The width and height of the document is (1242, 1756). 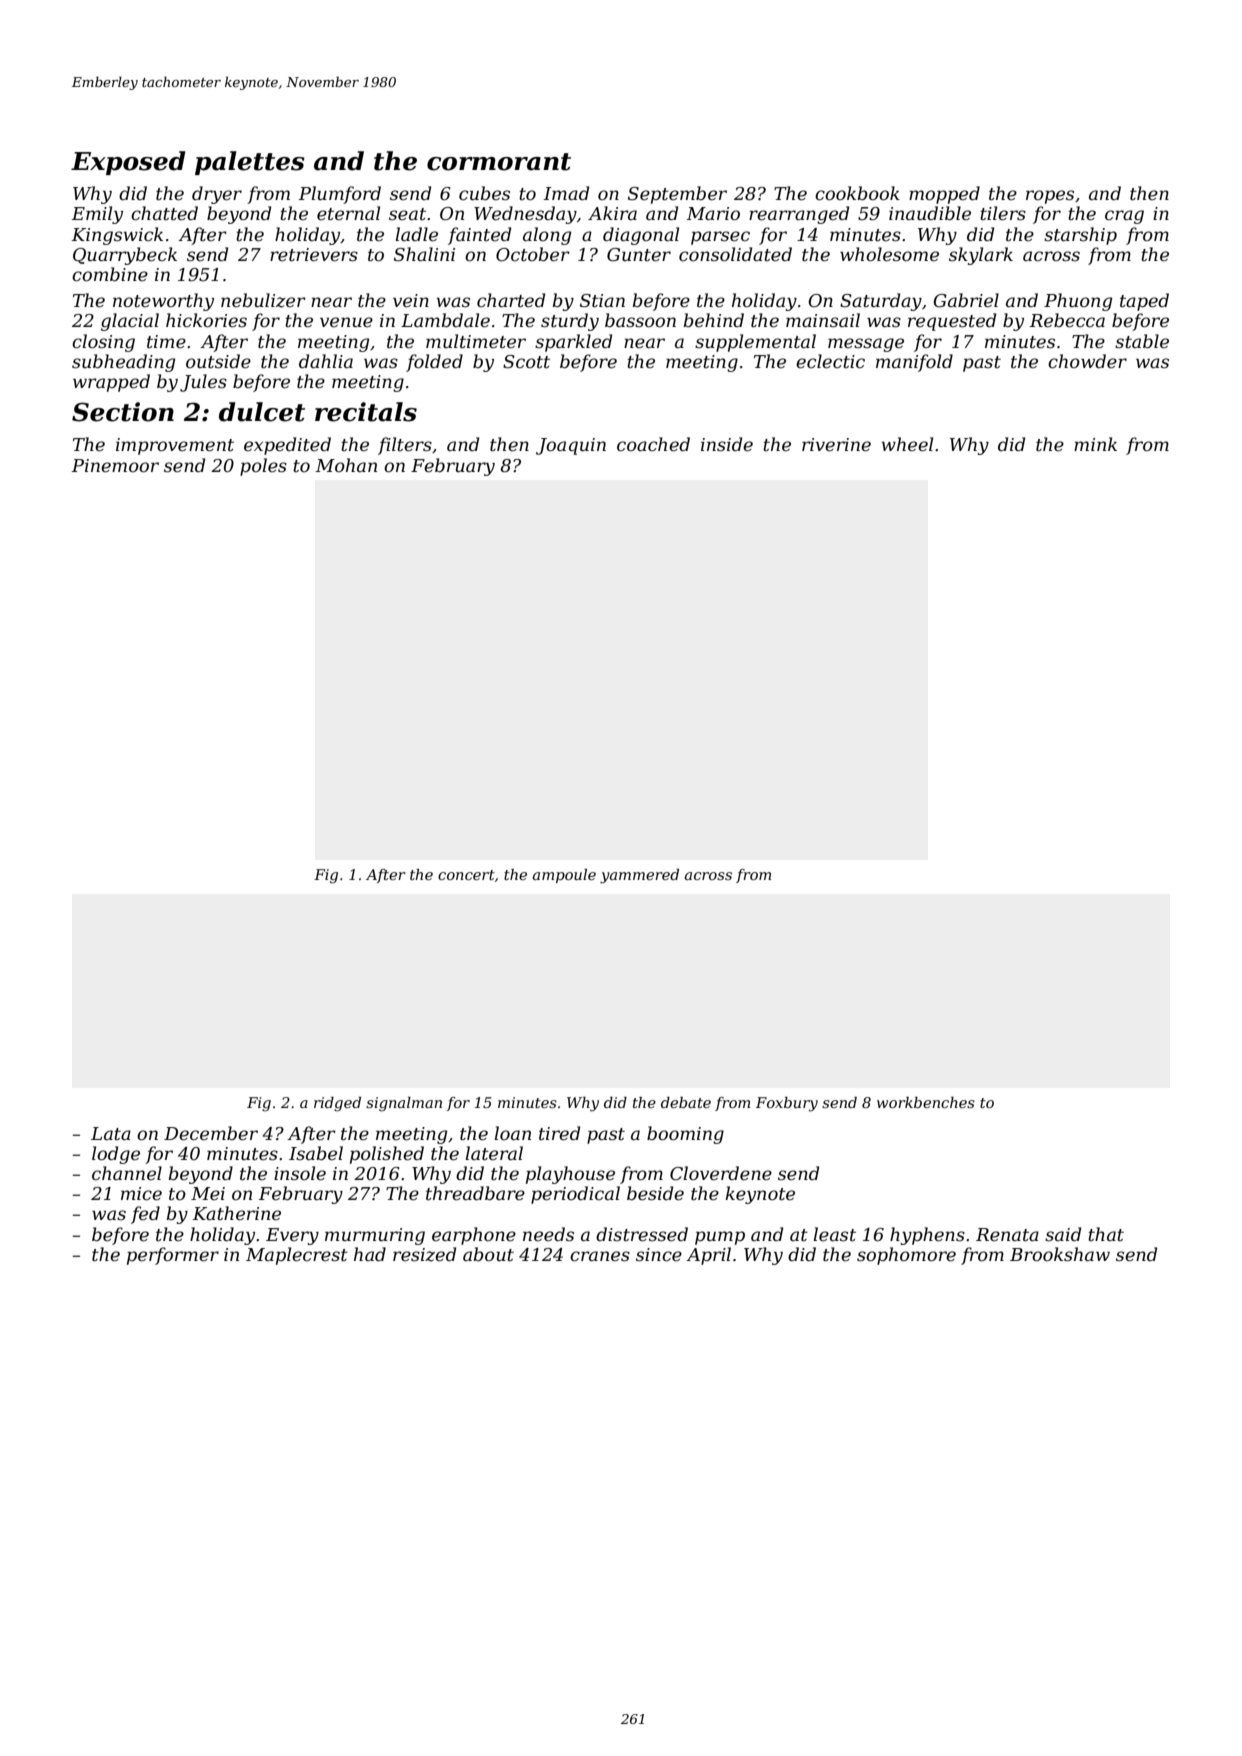 I want to click on fed, so click(x=145, y=1215).
